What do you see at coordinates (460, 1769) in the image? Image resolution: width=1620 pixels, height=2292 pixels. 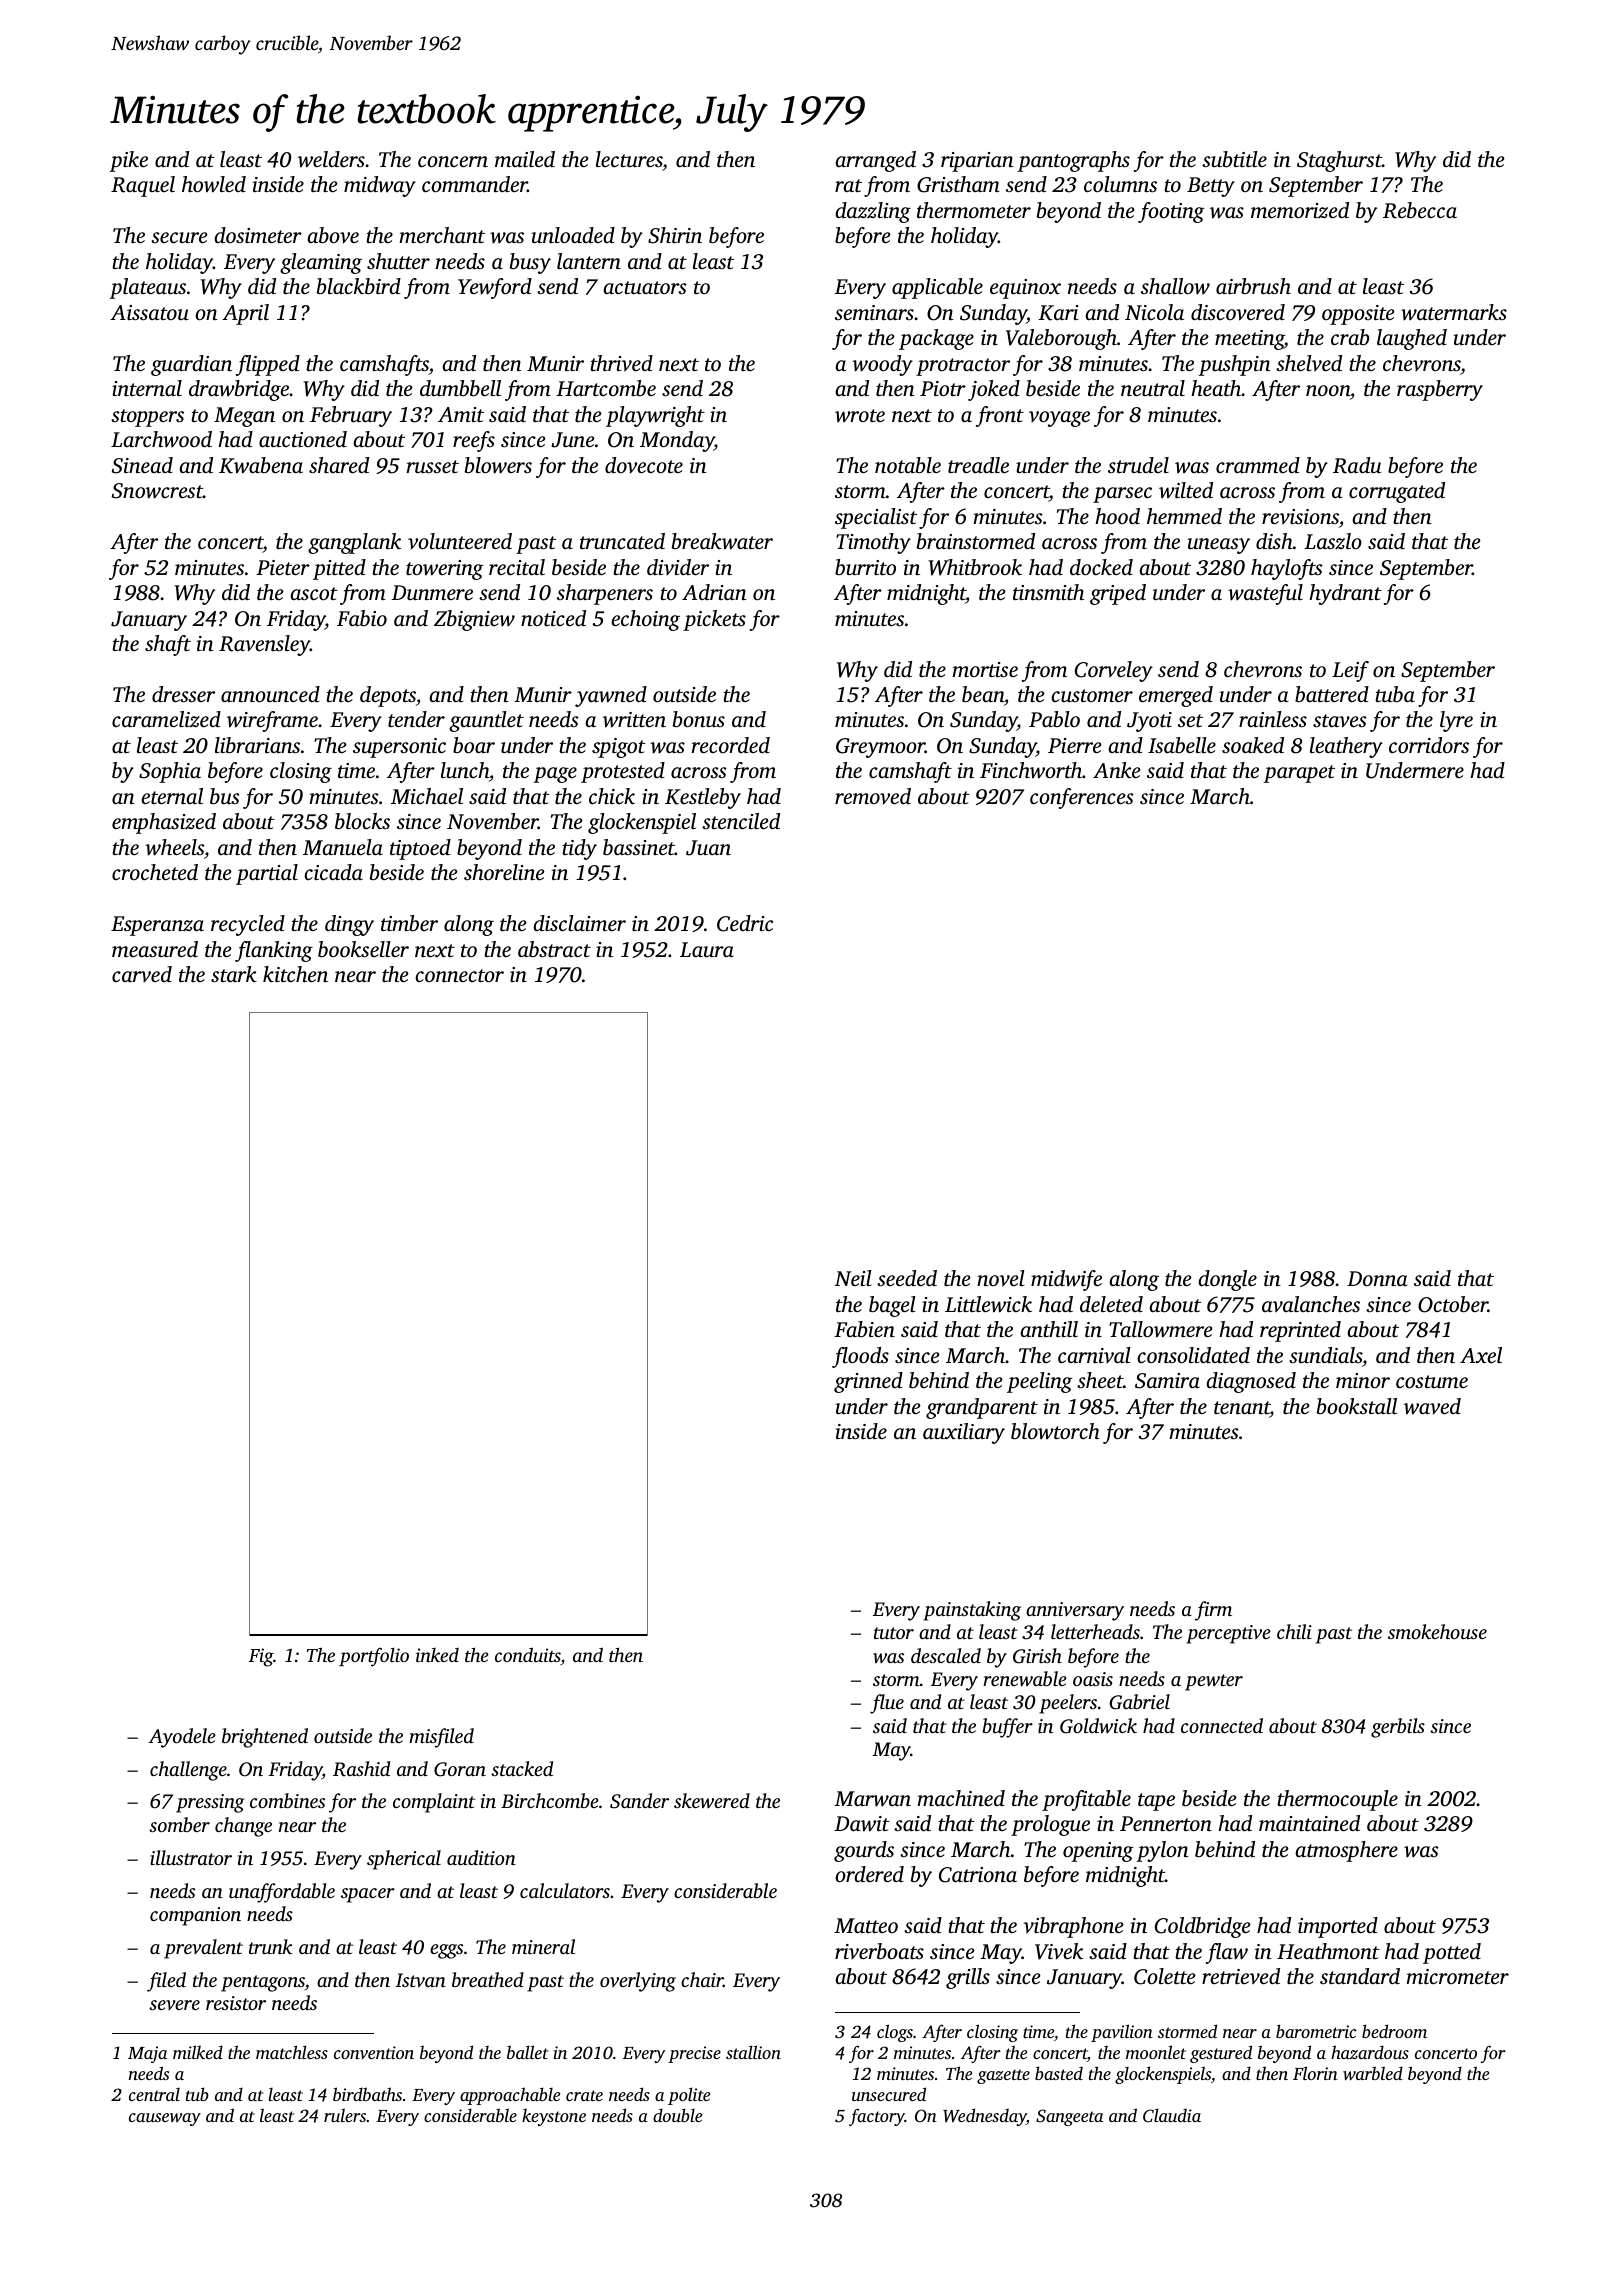 I see `Goran` at bounding box center [460, 1769].
